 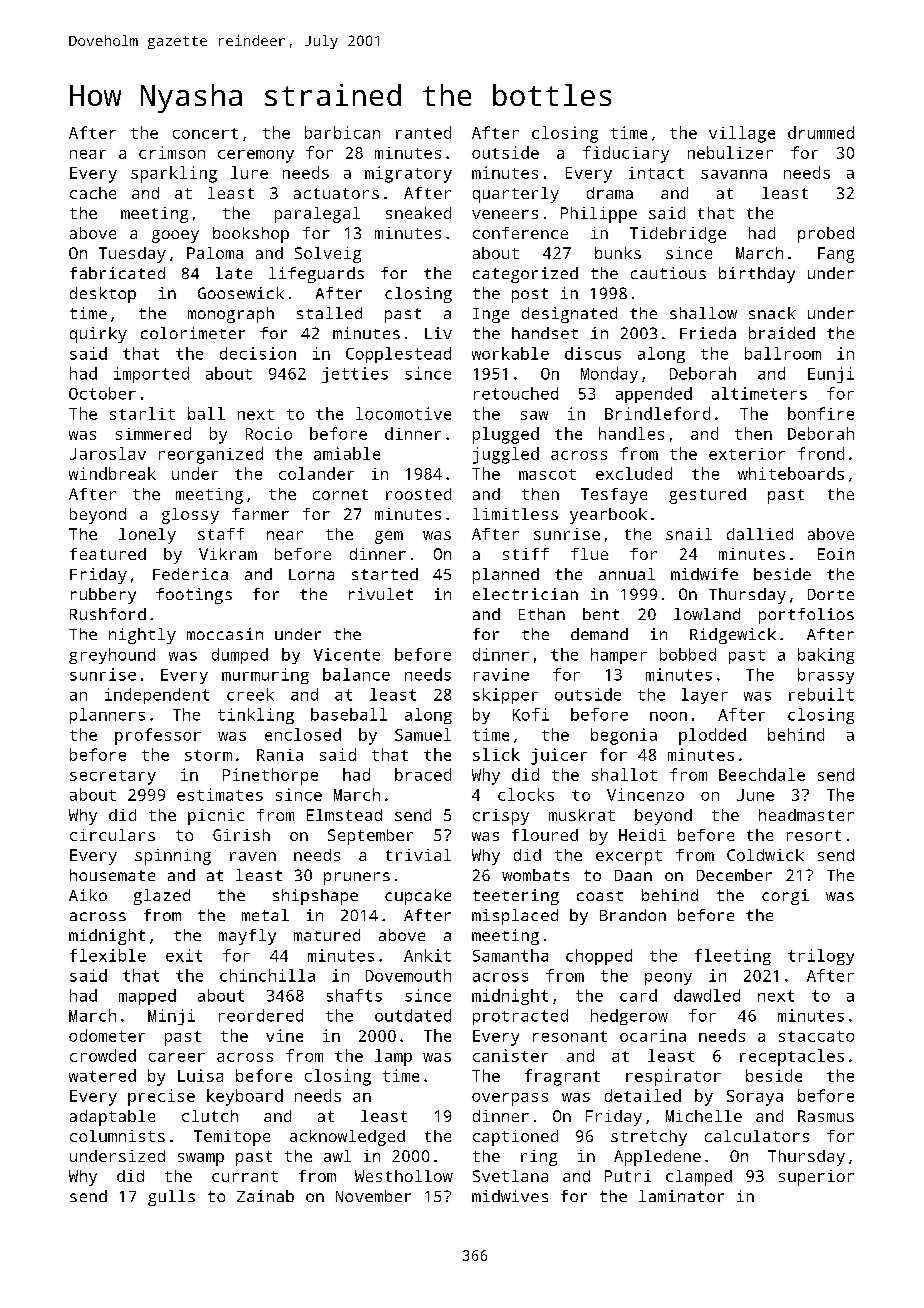 I want to click on exit, so click(x=184, y=955).
